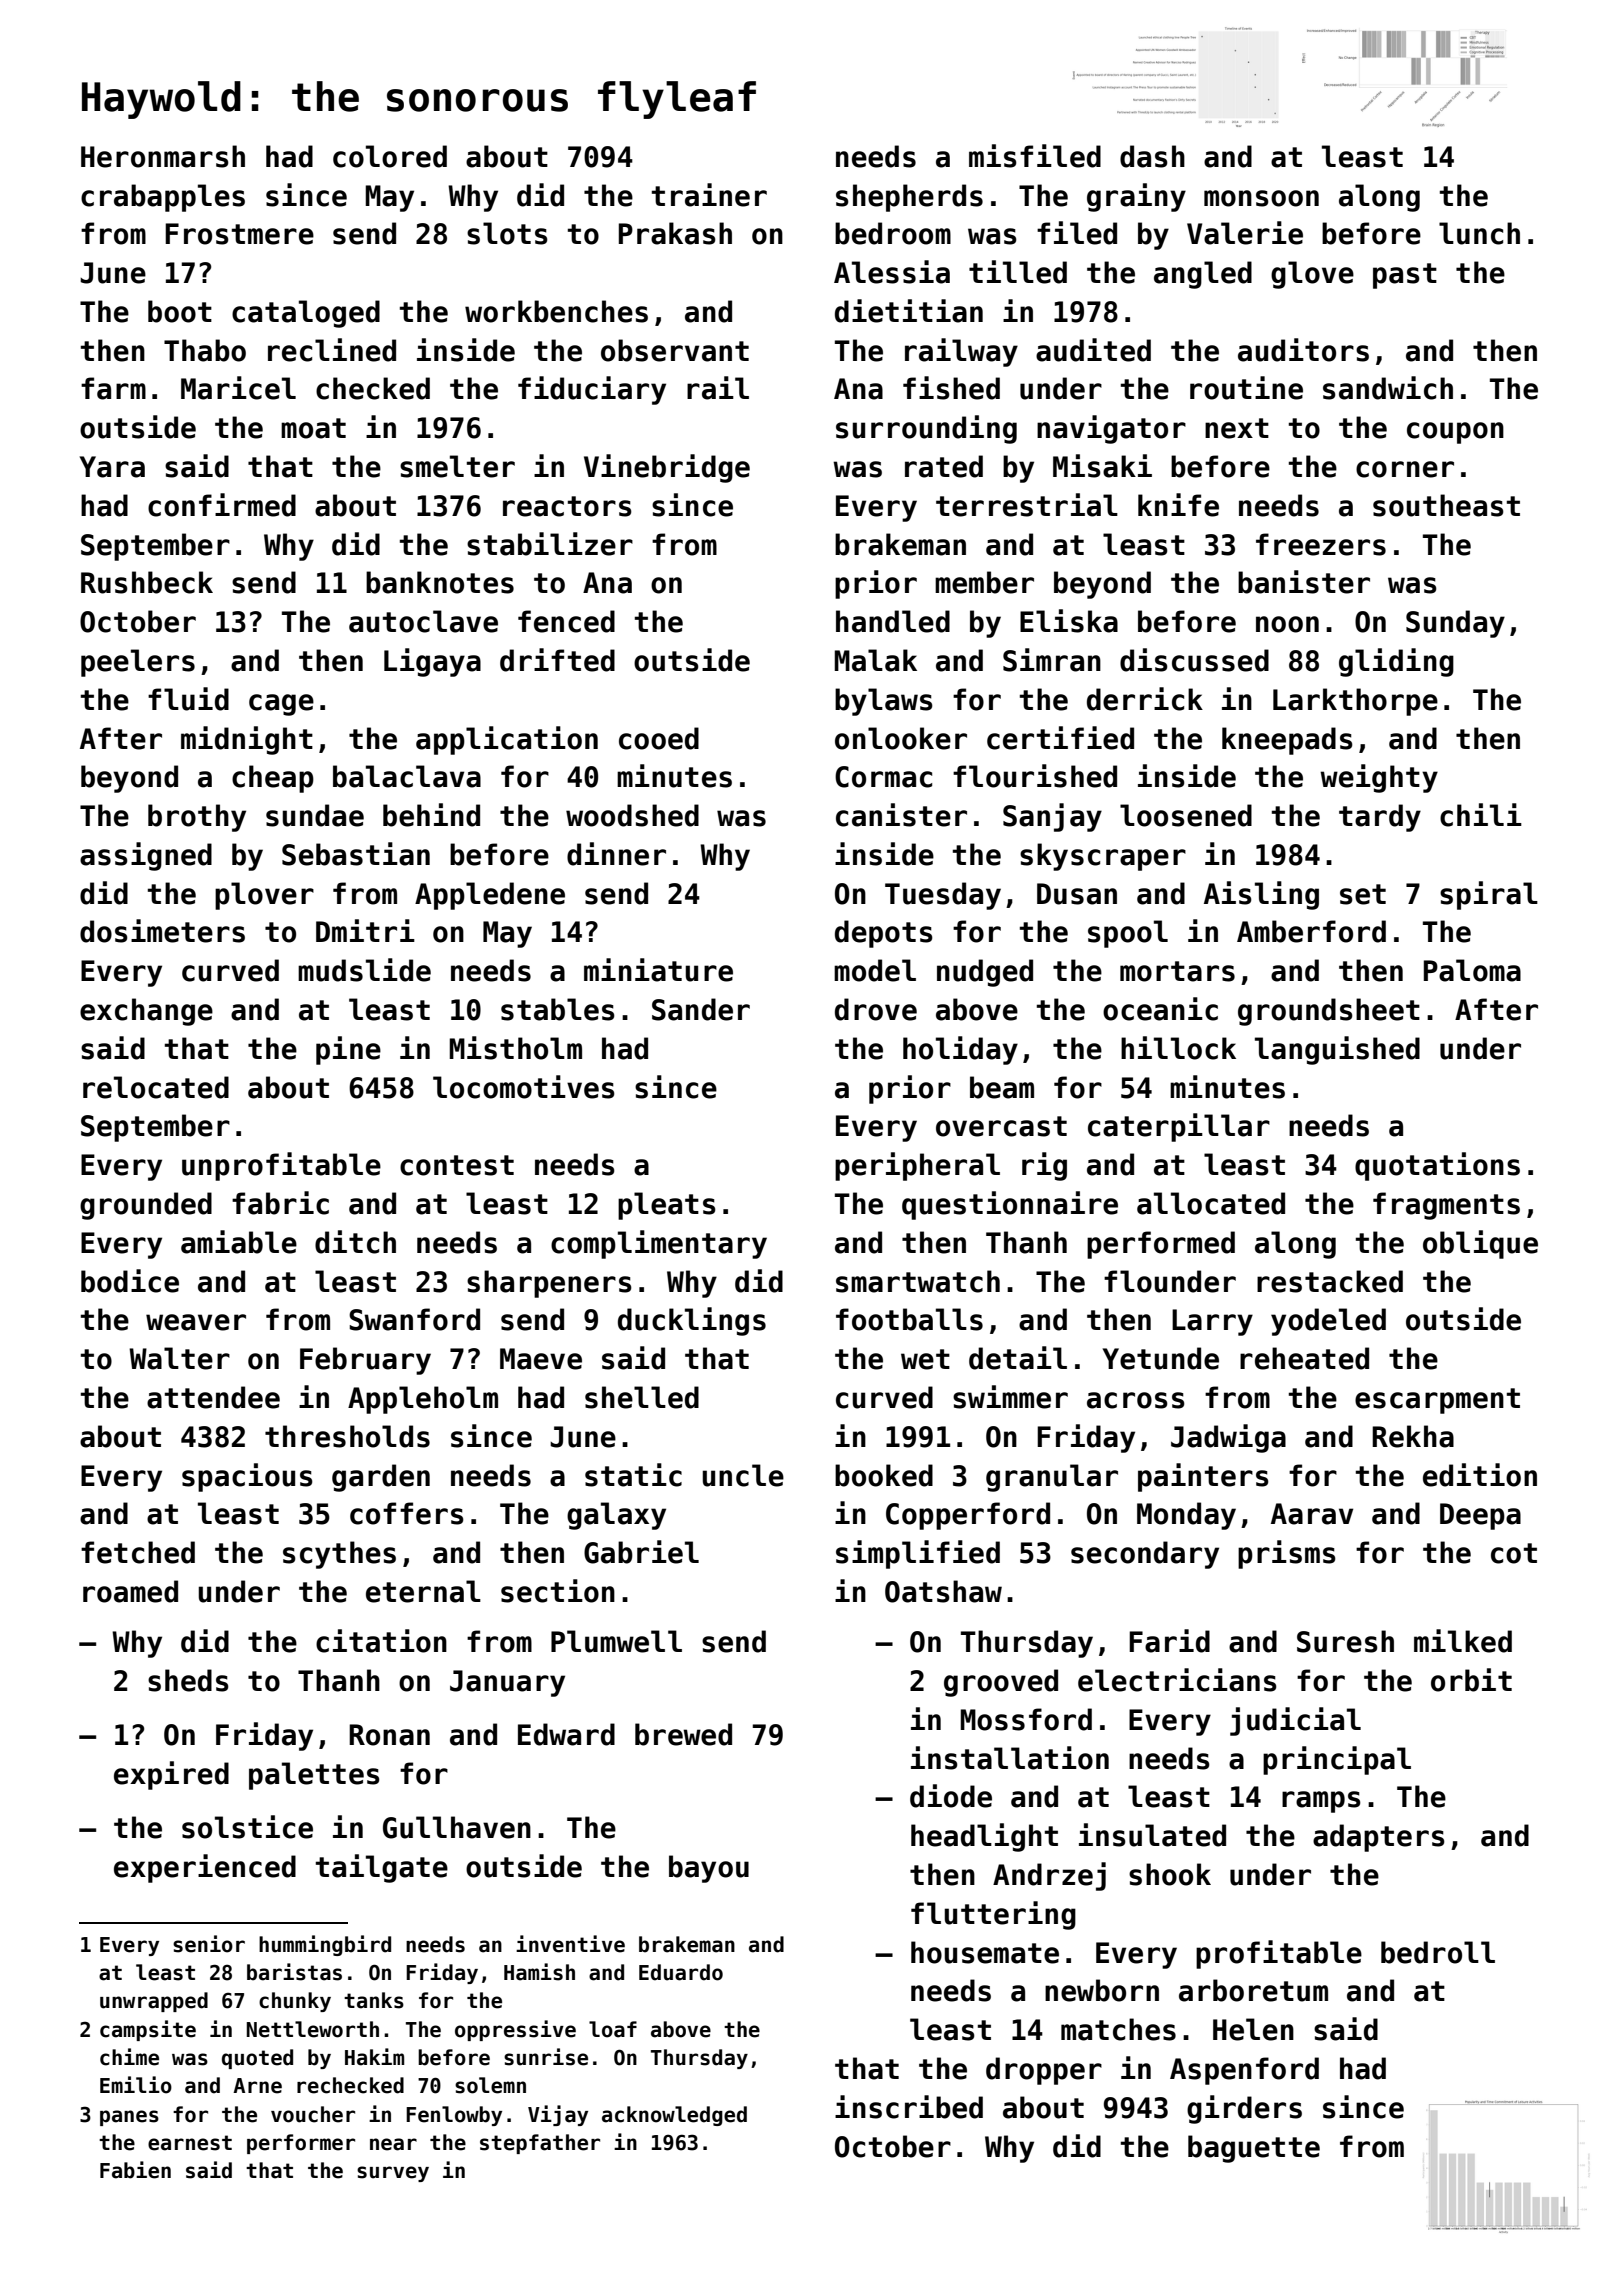  Describe the element at coordinates (1480, 1244) in the image. I see `oblique` at that location.
